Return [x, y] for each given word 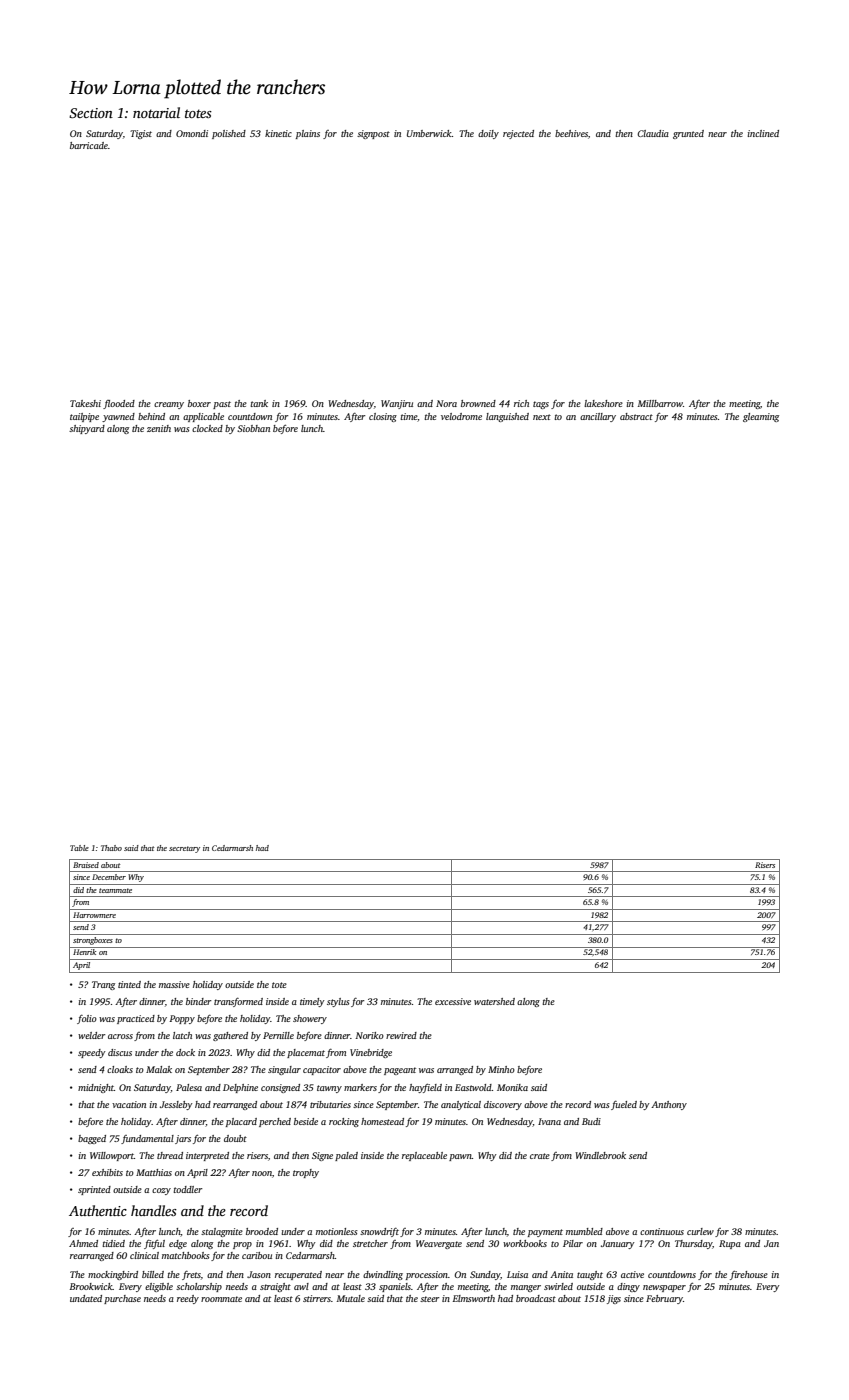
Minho [501, 1069]
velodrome [461, 416]
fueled [624, 1105]
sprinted [94, 1190]
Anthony [669, 1105]
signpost [373, 134]
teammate [115, 890]
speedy [91, 1053]
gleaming [761, 417]
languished [507, 417]
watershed [494, 1001]
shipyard [87, 429]
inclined [763, 133]
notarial [156, 112]
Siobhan [253, 428]
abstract [636, 416]
